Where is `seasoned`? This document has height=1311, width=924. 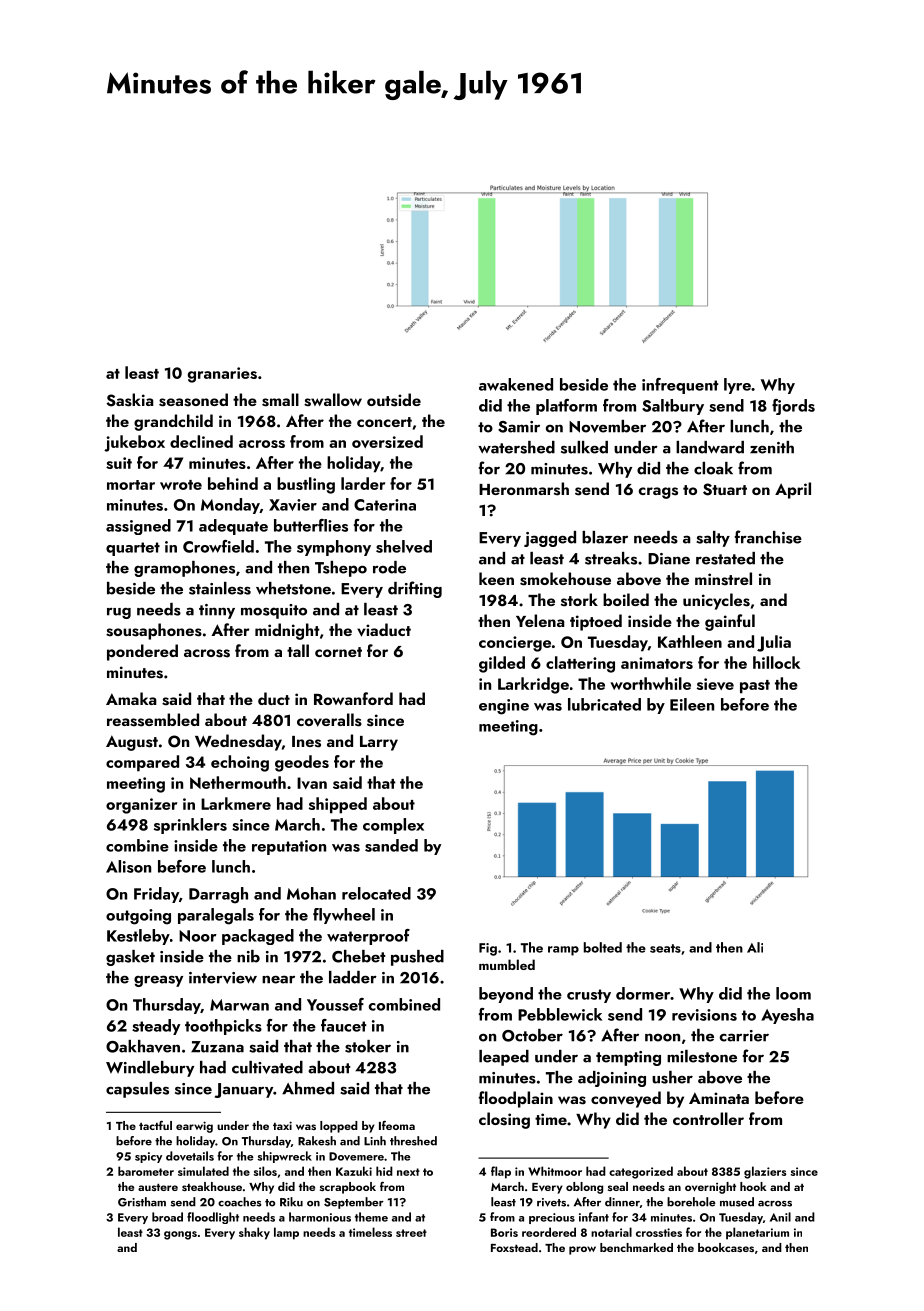
seasoned is located at coordinates (193, 400).
